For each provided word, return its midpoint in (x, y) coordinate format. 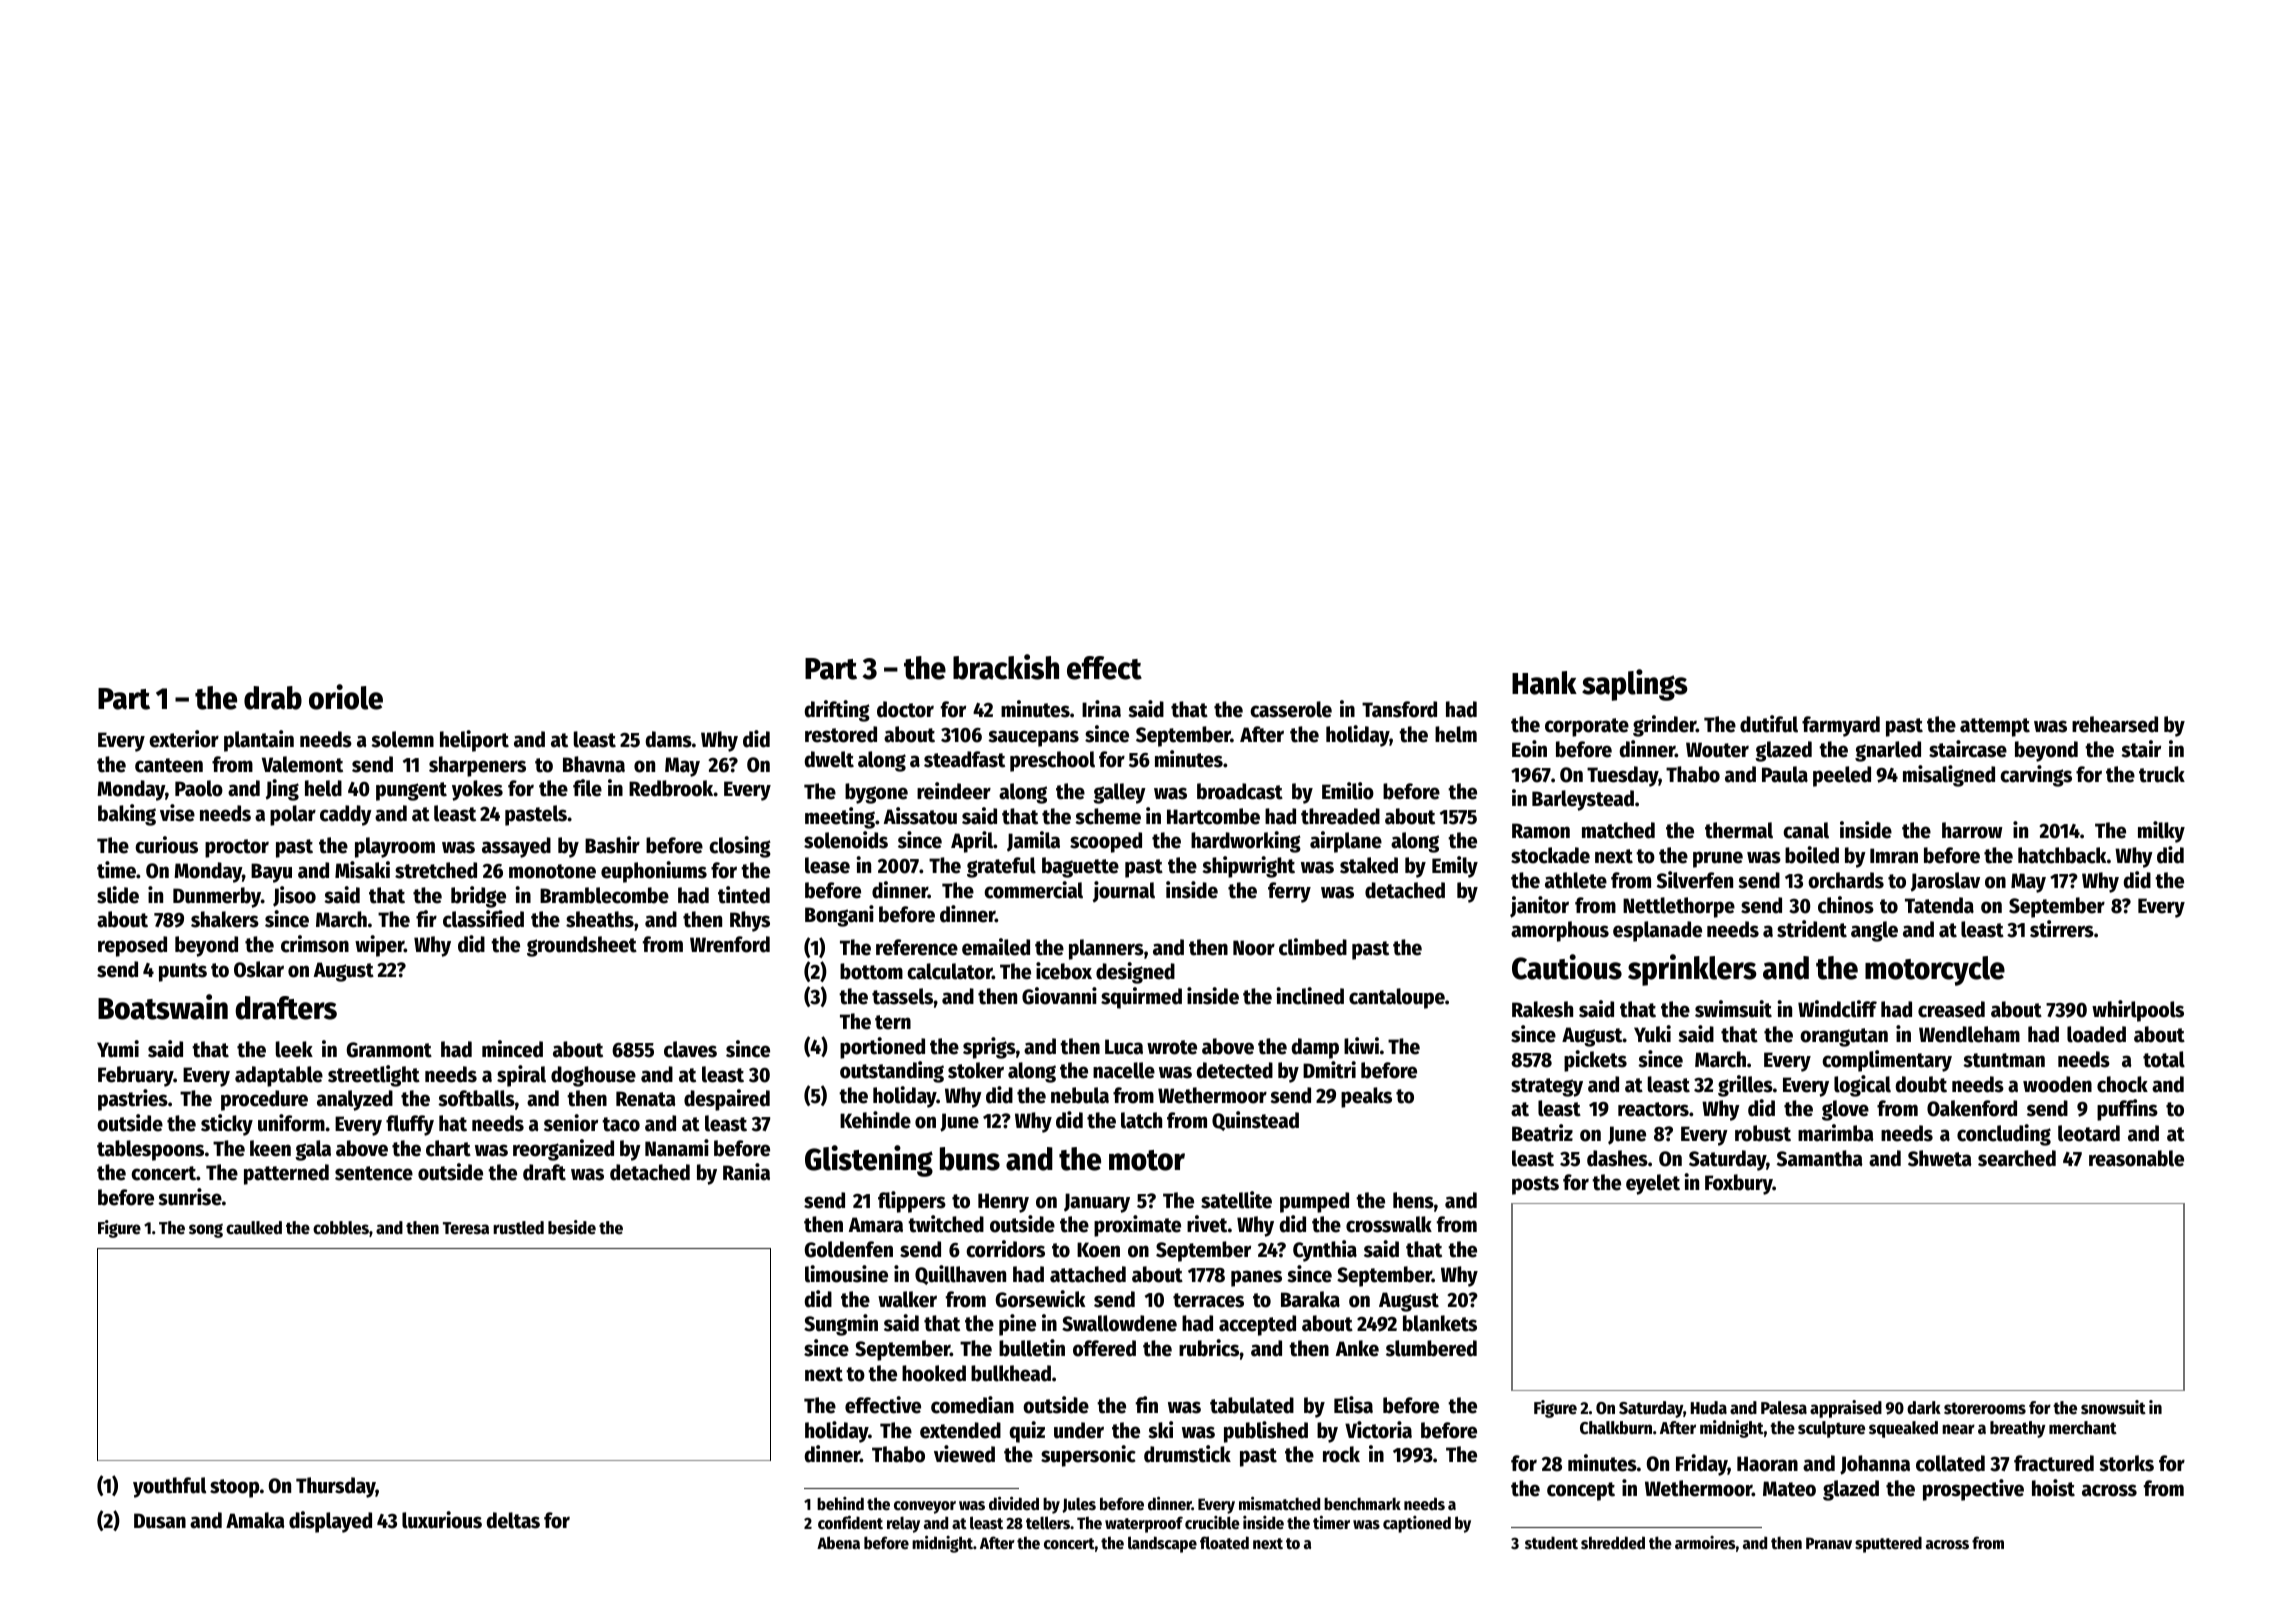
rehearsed (2115, 724)
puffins (2127, 1110)
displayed (330, 1522)
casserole (1291, 709)
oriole (346, 697)
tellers (1048, 1523)
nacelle (1124, 1070)
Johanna (1875, 1465)
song (206, 1231)
